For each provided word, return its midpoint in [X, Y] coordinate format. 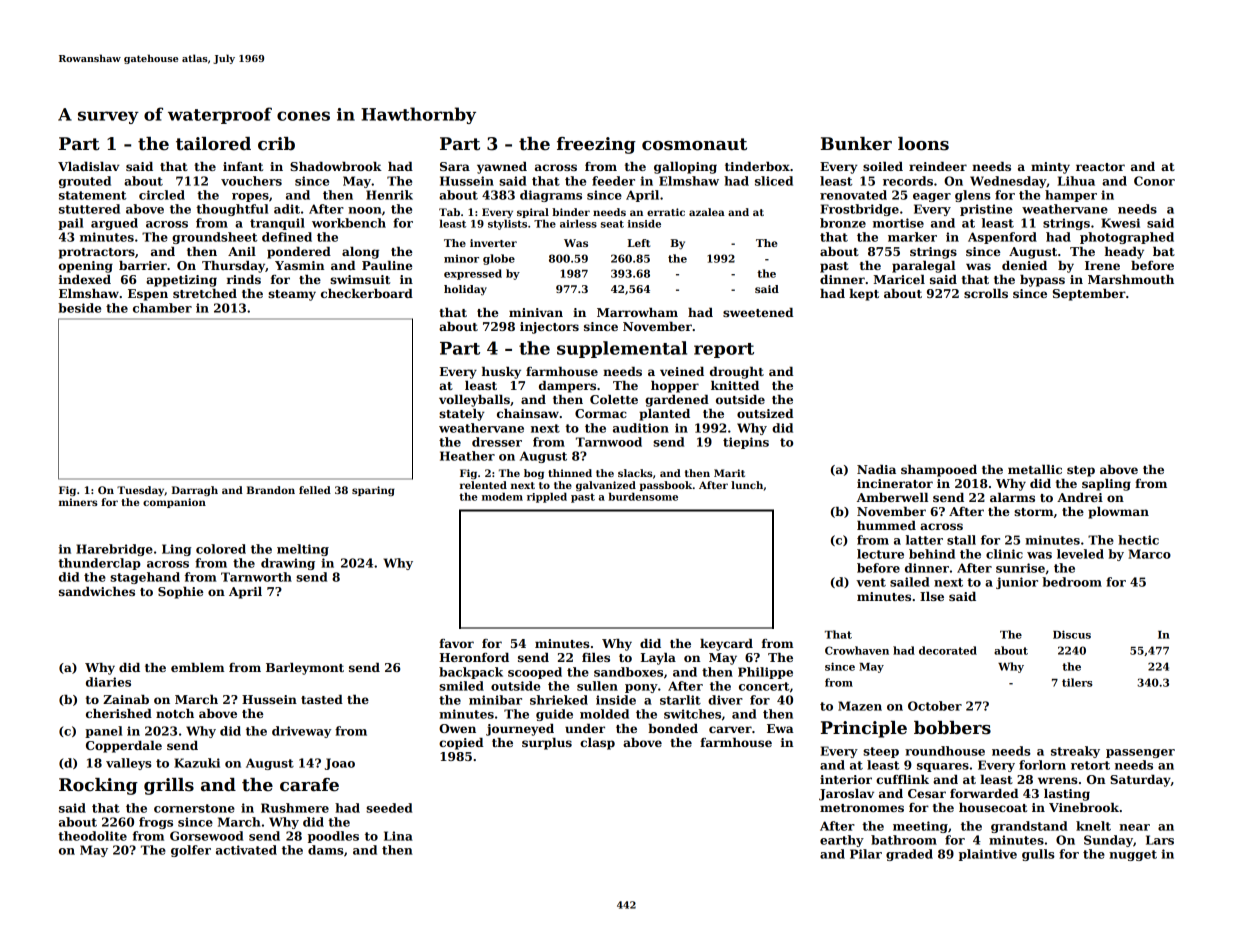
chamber [162, 308]
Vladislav [89, 166]
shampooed [939, 471]
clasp [597, 744]
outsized [765, 413]
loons [923, 144]
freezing [596, 145]
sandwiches [97, 591]
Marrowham [637, 312]
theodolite [92, 836]
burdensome [643, 496]
